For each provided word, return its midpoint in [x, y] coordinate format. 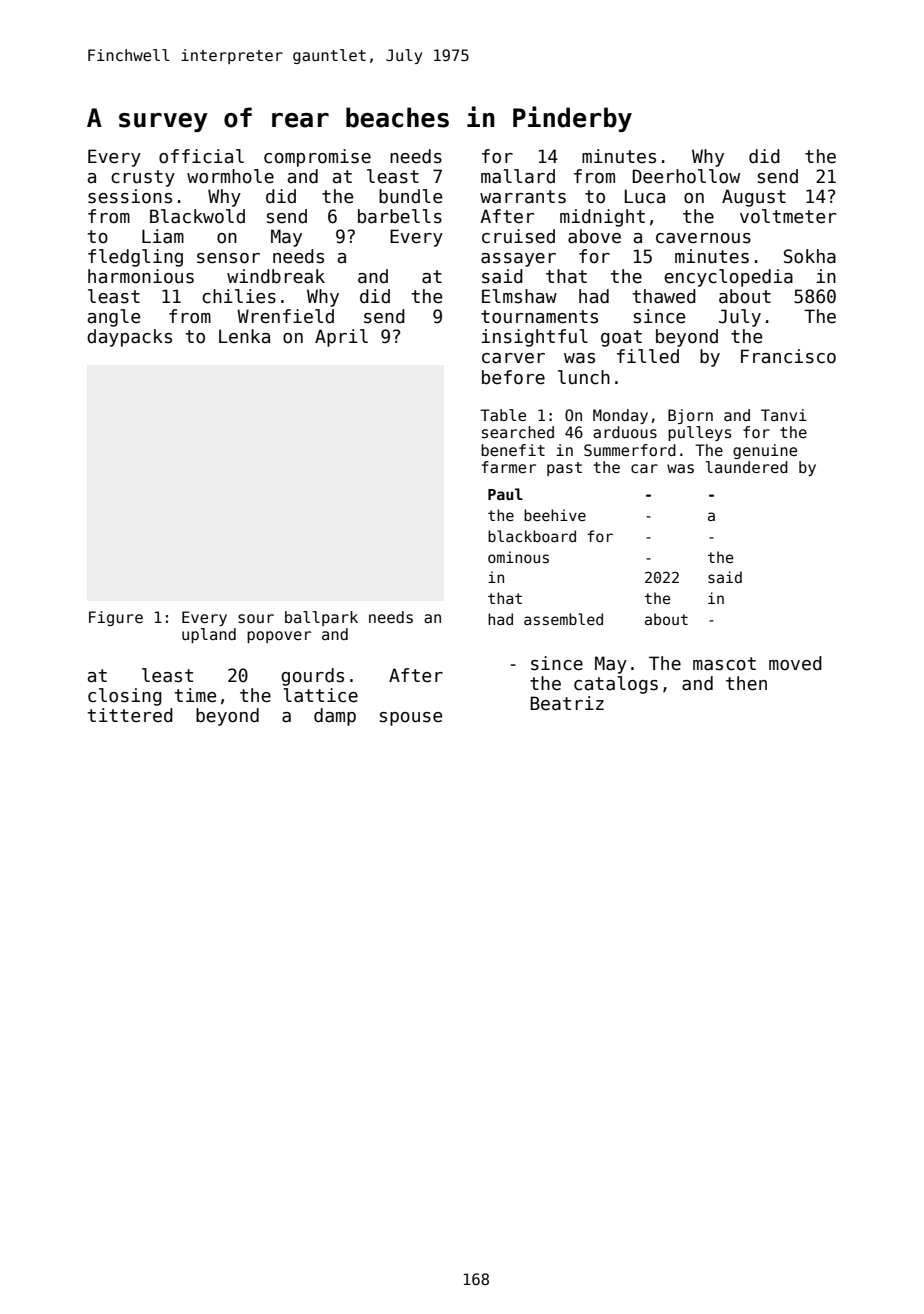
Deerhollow [686, 176]
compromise [317, 158]
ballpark [321, 618]
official [201, 156]
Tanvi [784, 415]
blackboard [532, 536]
